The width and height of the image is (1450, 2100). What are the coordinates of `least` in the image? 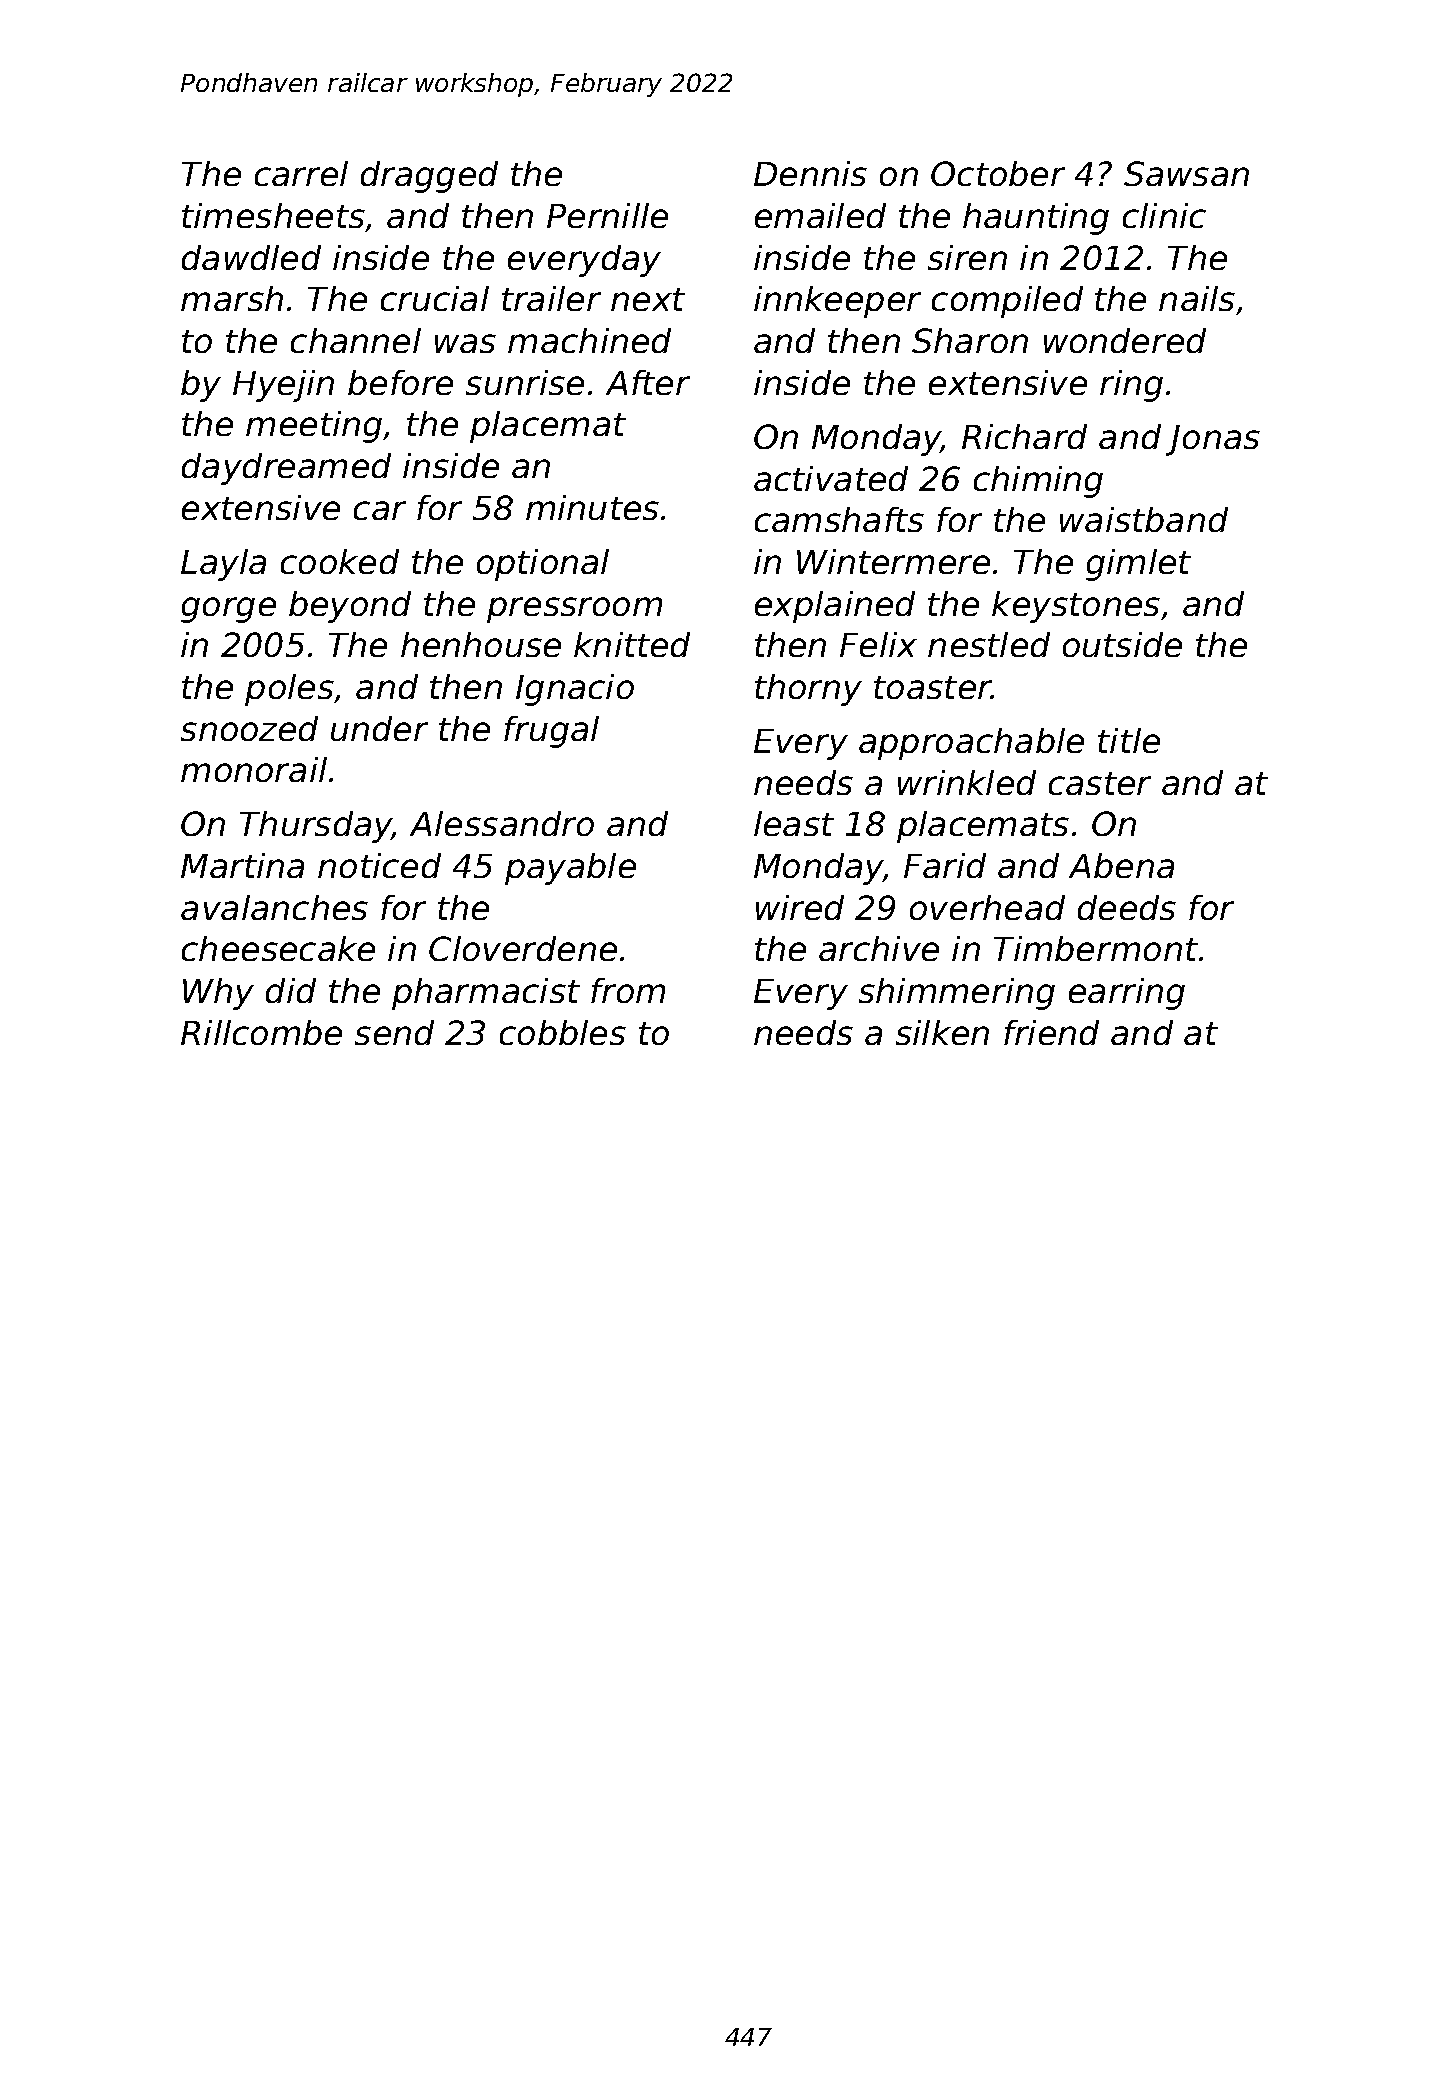 It's located at (794, 823).
